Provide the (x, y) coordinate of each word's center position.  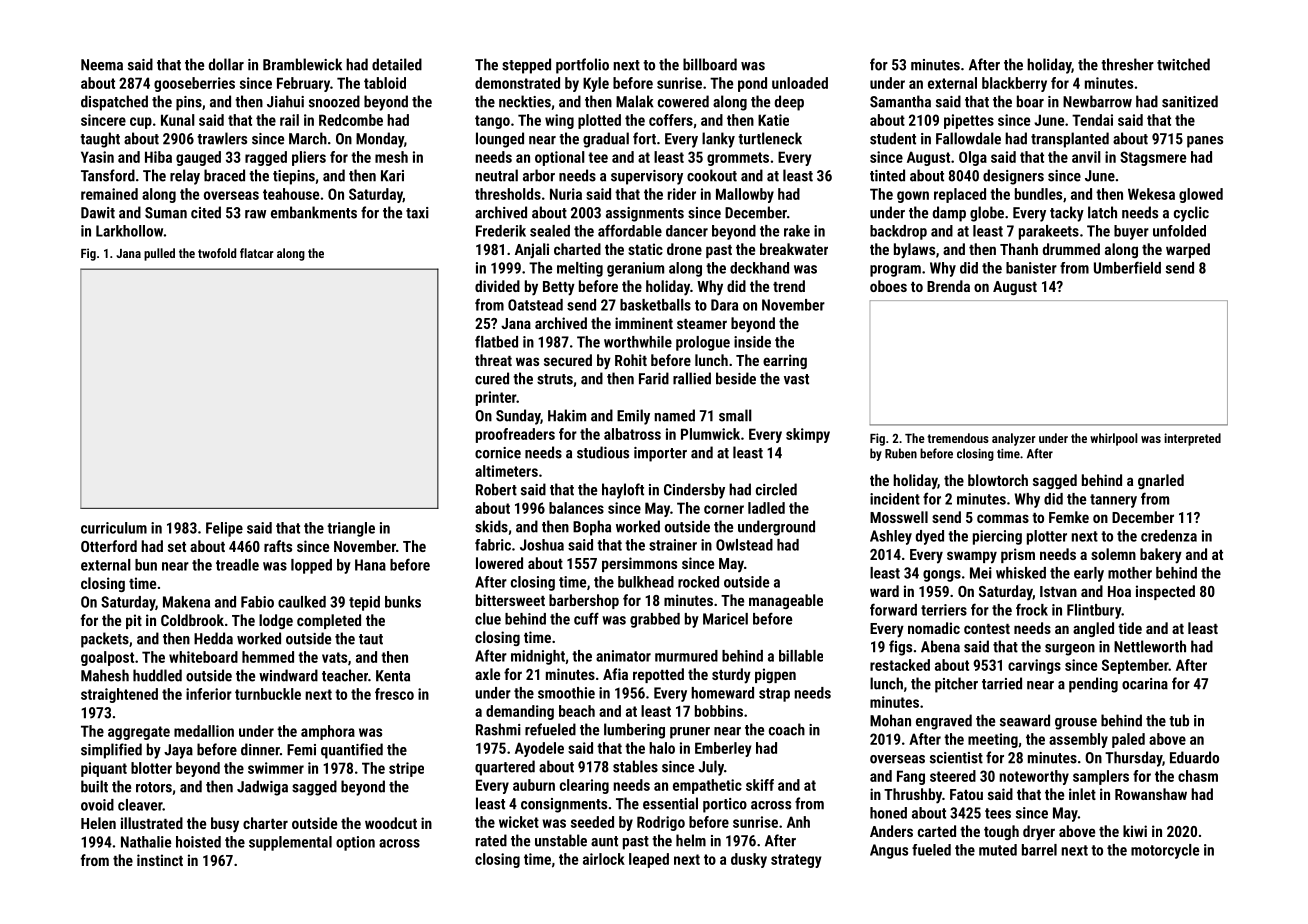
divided (497, 286)
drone (684, 249)
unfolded (1179, 231)
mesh (391, 157)
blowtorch (998, 480)
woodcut (391, 823)
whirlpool (1114, 439)
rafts (278, 546)
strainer (673, 545)
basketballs (655, 305)
